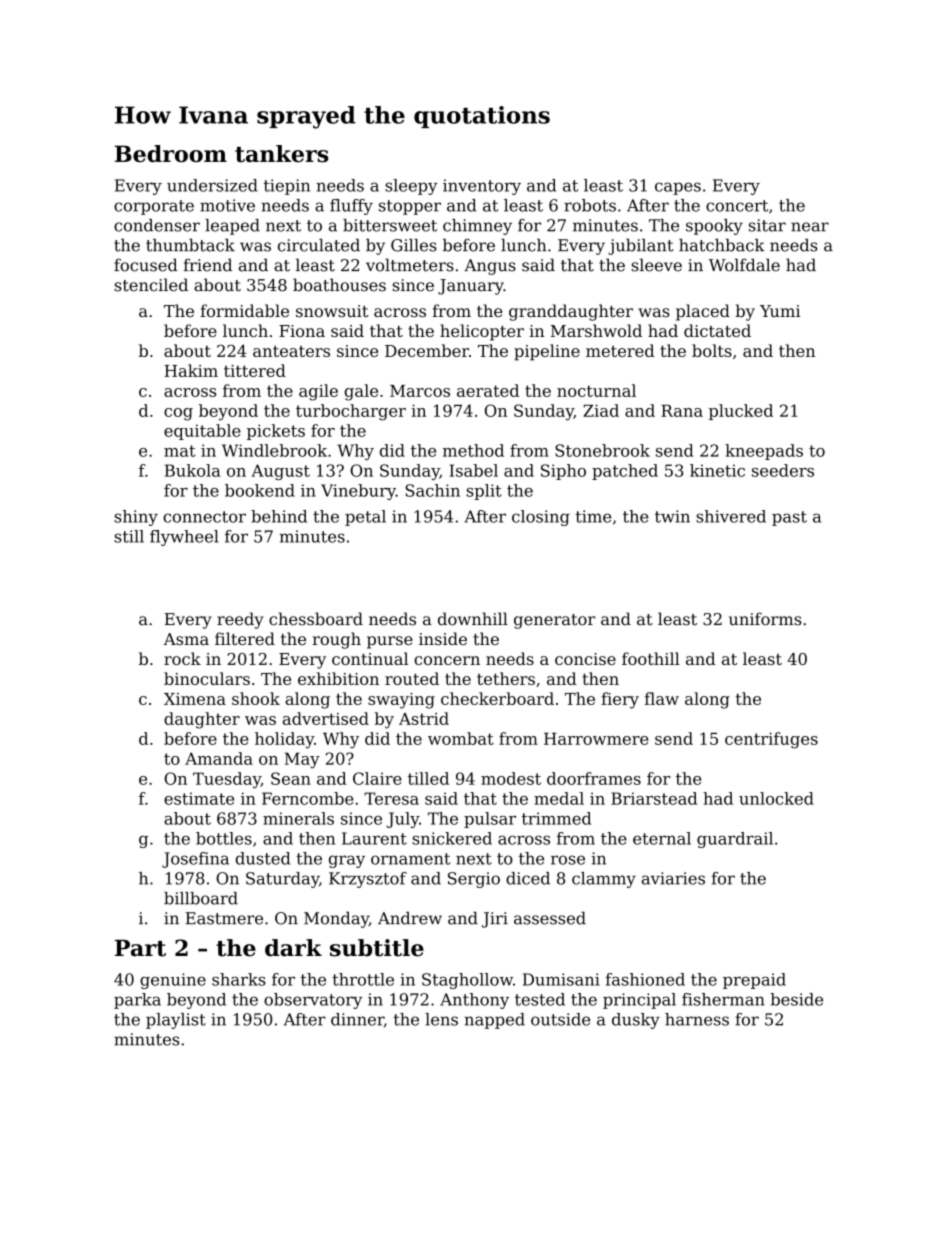 The image size is (952, 1233). I want to click on outside, so click(560, 1019).
